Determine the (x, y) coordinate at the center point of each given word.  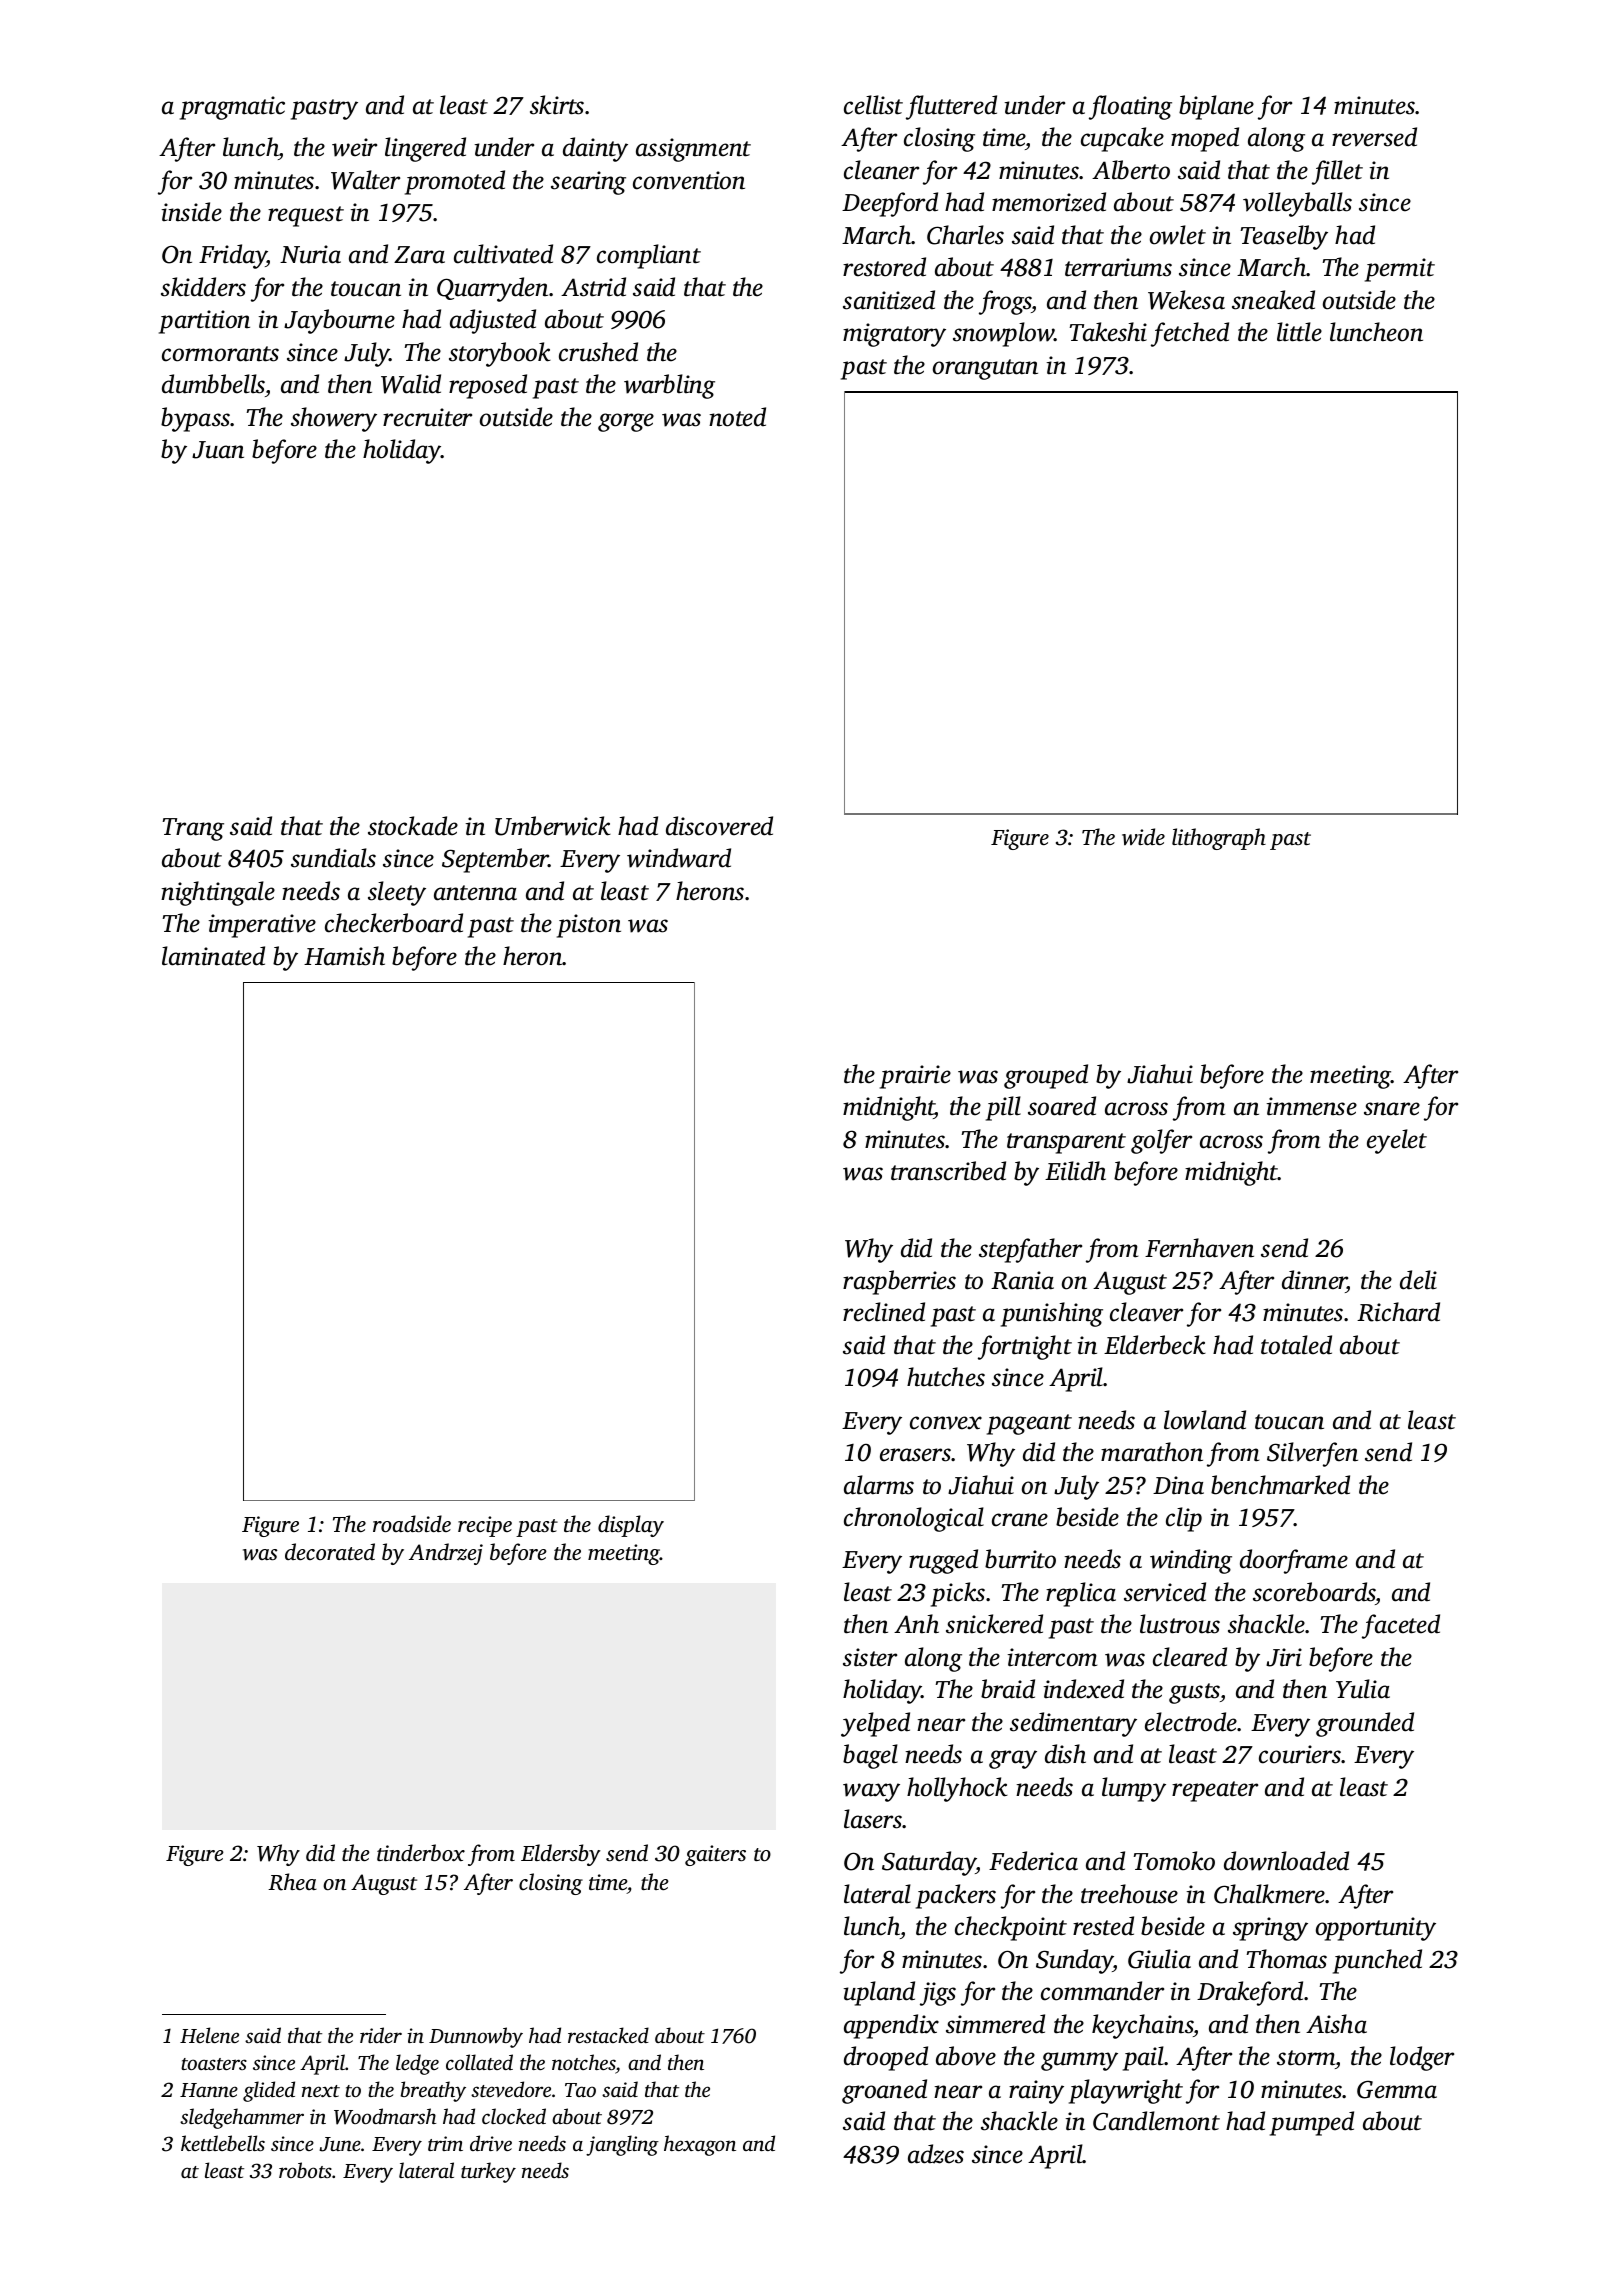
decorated (330, 1551)
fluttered (951, 107)
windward (679, 858)
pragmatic (232, 108)
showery (334, 419)
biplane (1216, 107)
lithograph (1219, 839)
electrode (1191, 1722)
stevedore (511, 2089)
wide (1143, 837)
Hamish (344, 956)
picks (958, 1594)
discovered (719, 826)
